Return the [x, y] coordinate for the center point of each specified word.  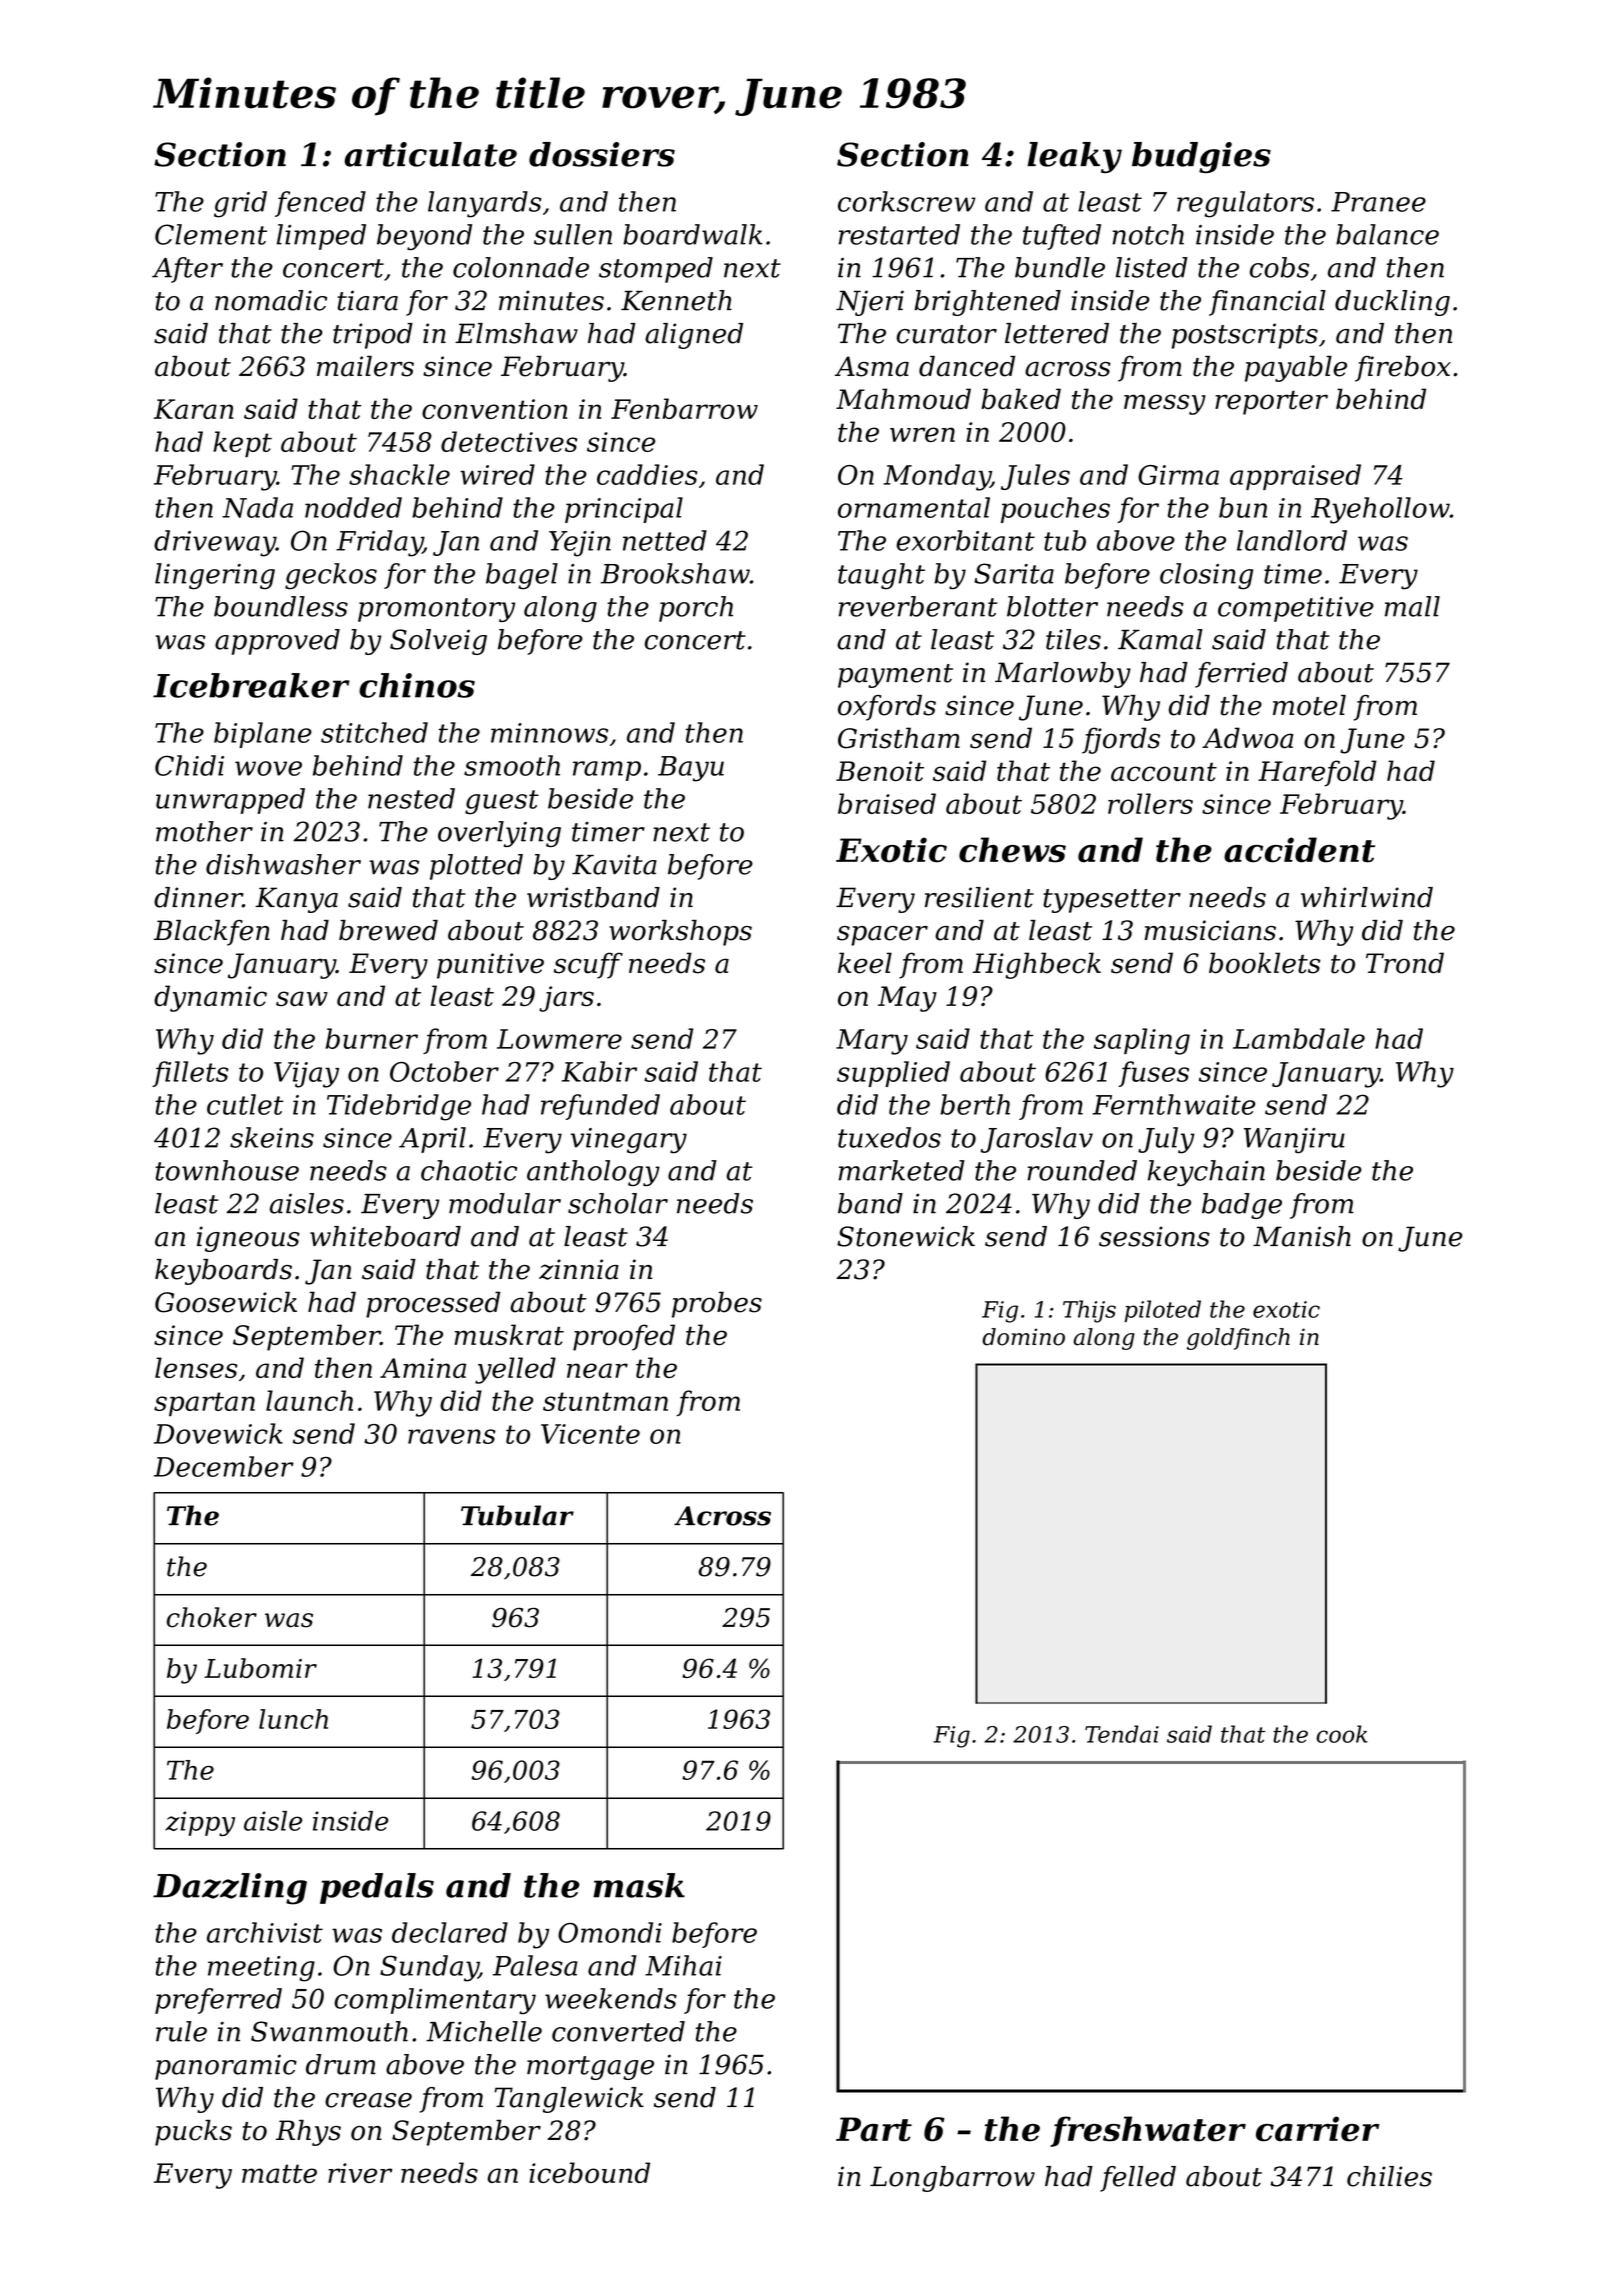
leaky [1074, 157]
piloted [1162, 1311]
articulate [430, 154]
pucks [193, 2133]
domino [1023, 1337]
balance [1387, 234]
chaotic [469, 1170]
